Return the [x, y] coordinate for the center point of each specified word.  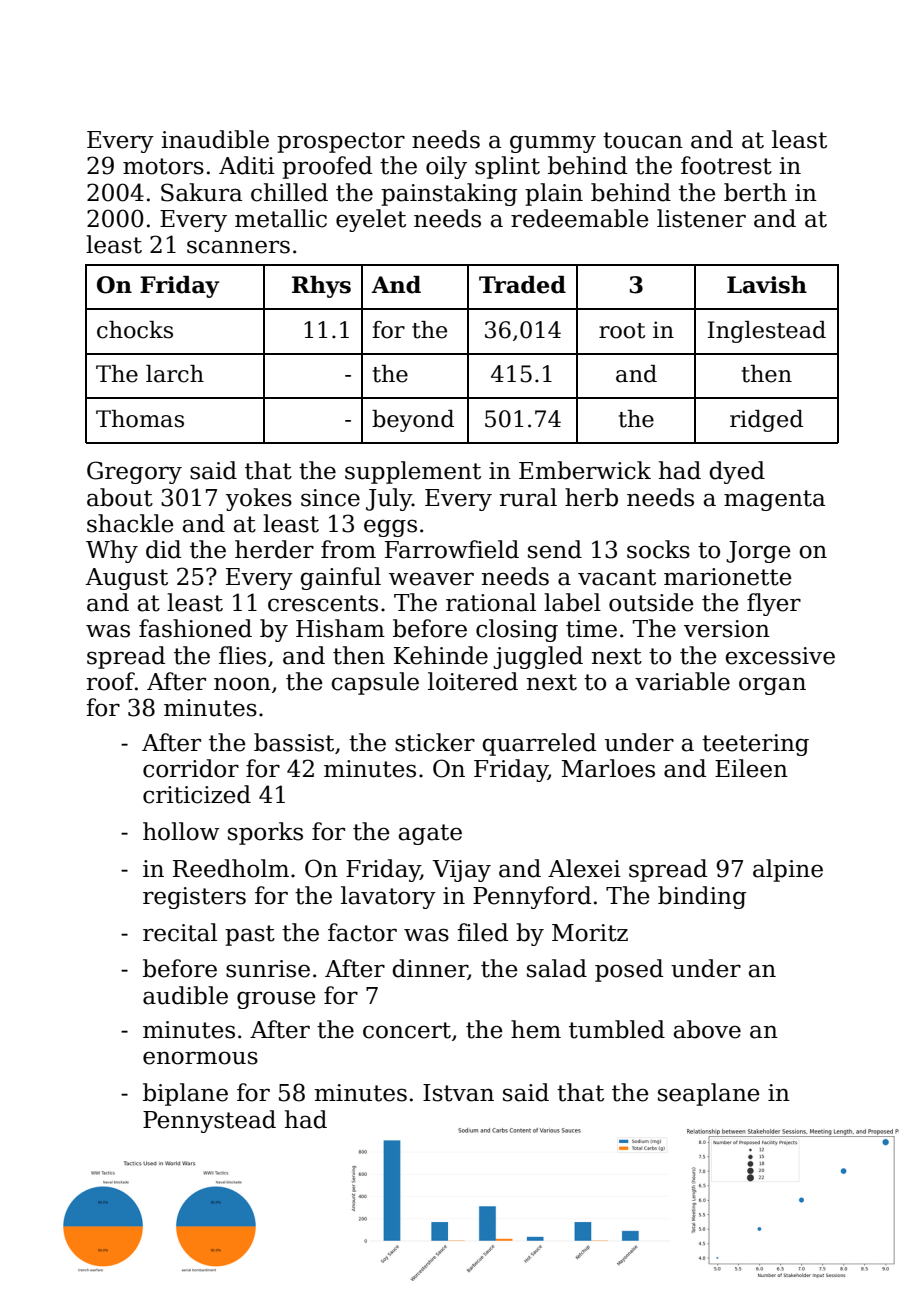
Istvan [458, 1093]
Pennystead [209, 1121]
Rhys [321, 287]
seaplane [709, 1094]
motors [163, 166]
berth [755, 192]
